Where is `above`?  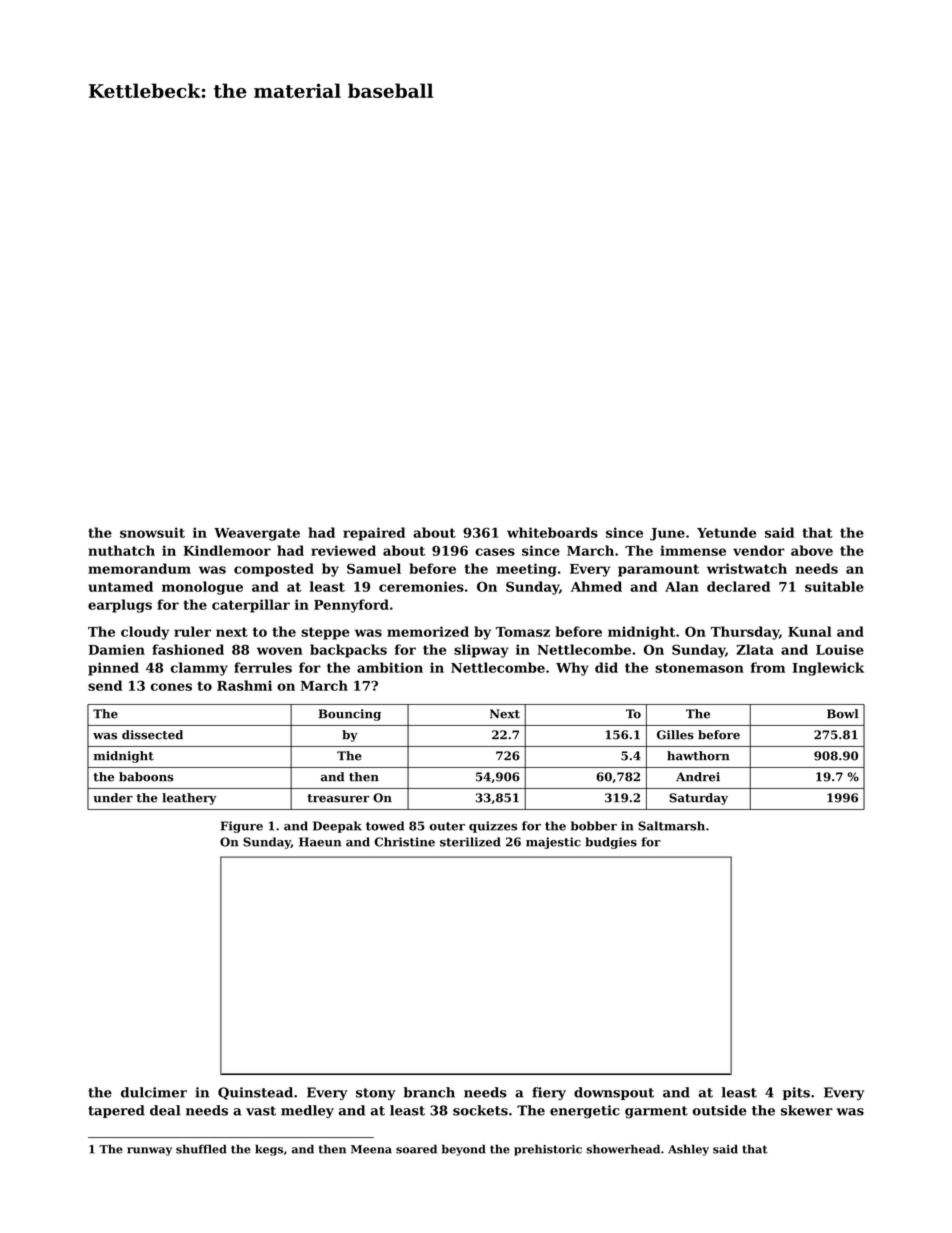 above is located at coordinates (812, 550).
